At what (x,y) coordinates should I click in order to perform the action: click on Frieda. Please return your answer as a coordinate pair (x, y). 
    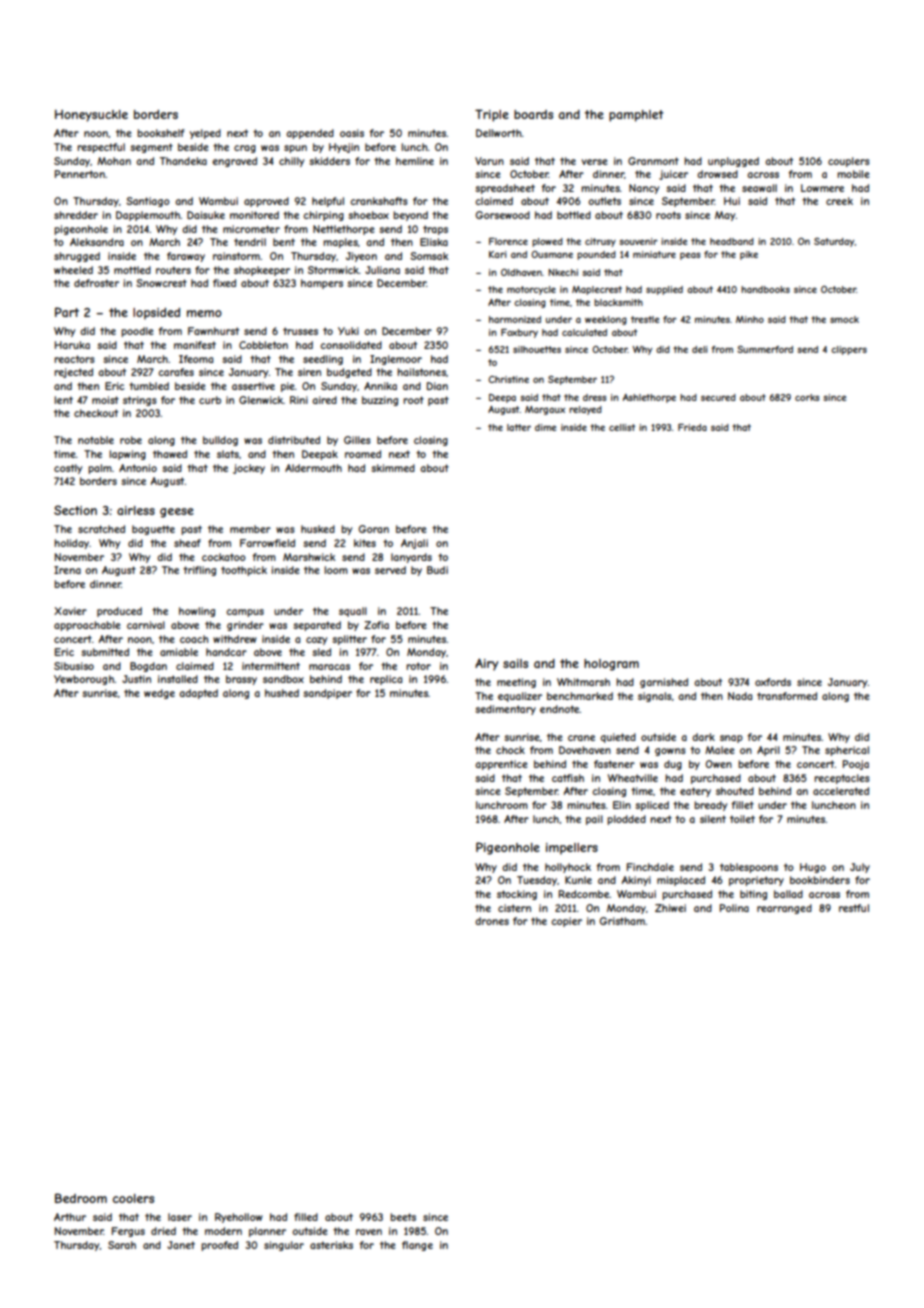
    Looking at the image, I should click on (692, 427).
